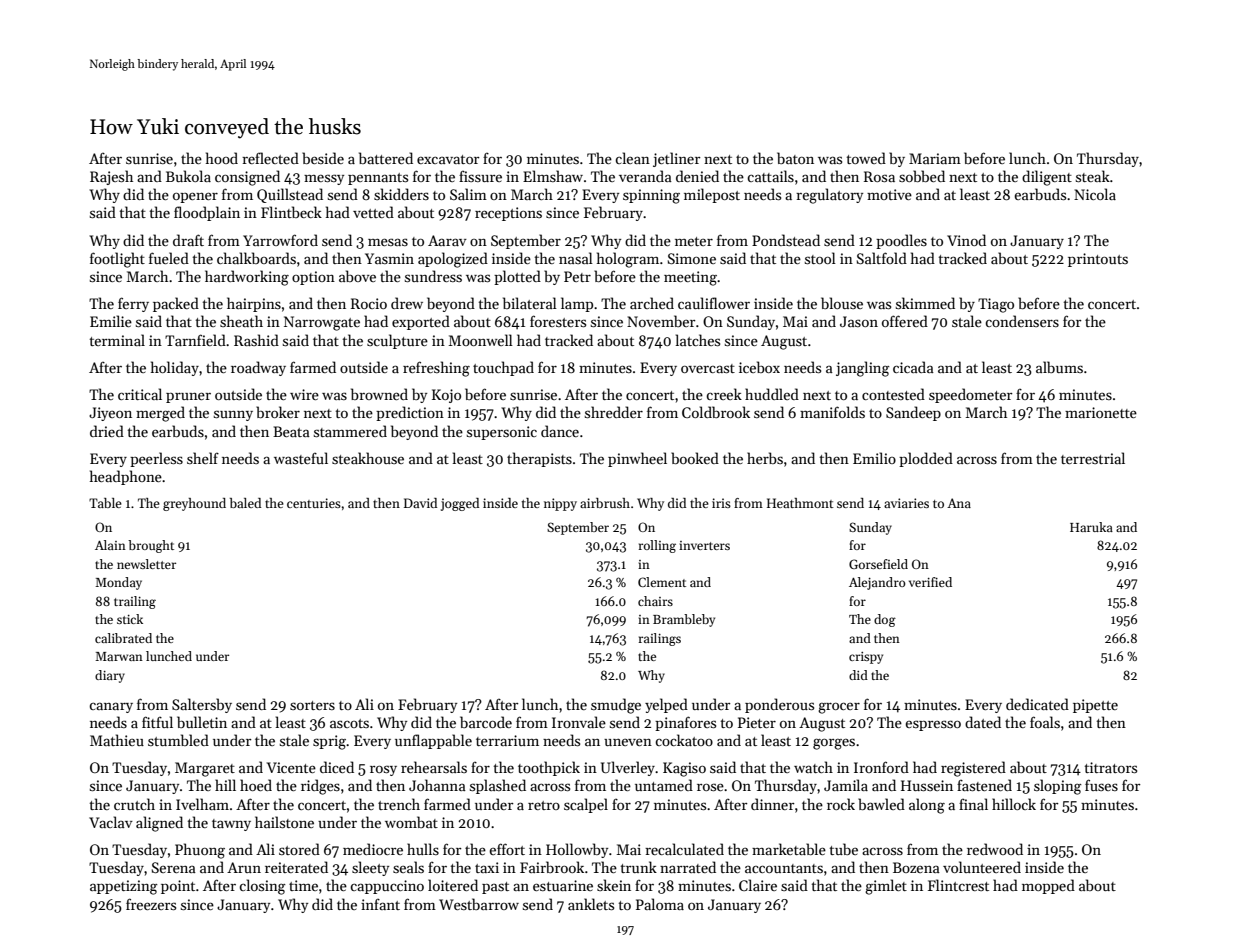 Image resolution: width=1233 pixels, height=952 pixels. I want to click on footlight, so click(117, 260).
